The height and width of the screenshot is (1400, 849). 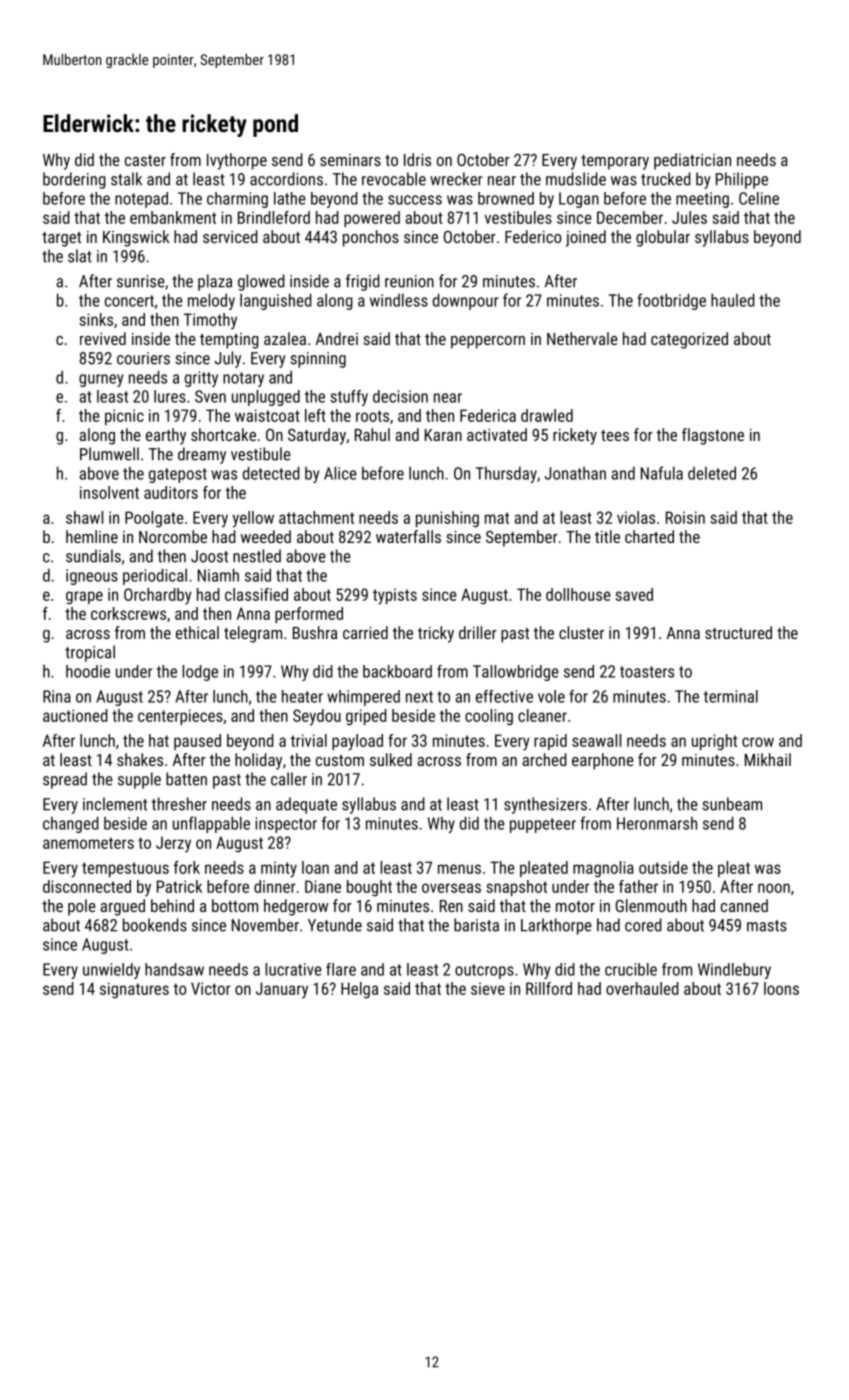 I want to click on caster, so click(x=145, y=160).
